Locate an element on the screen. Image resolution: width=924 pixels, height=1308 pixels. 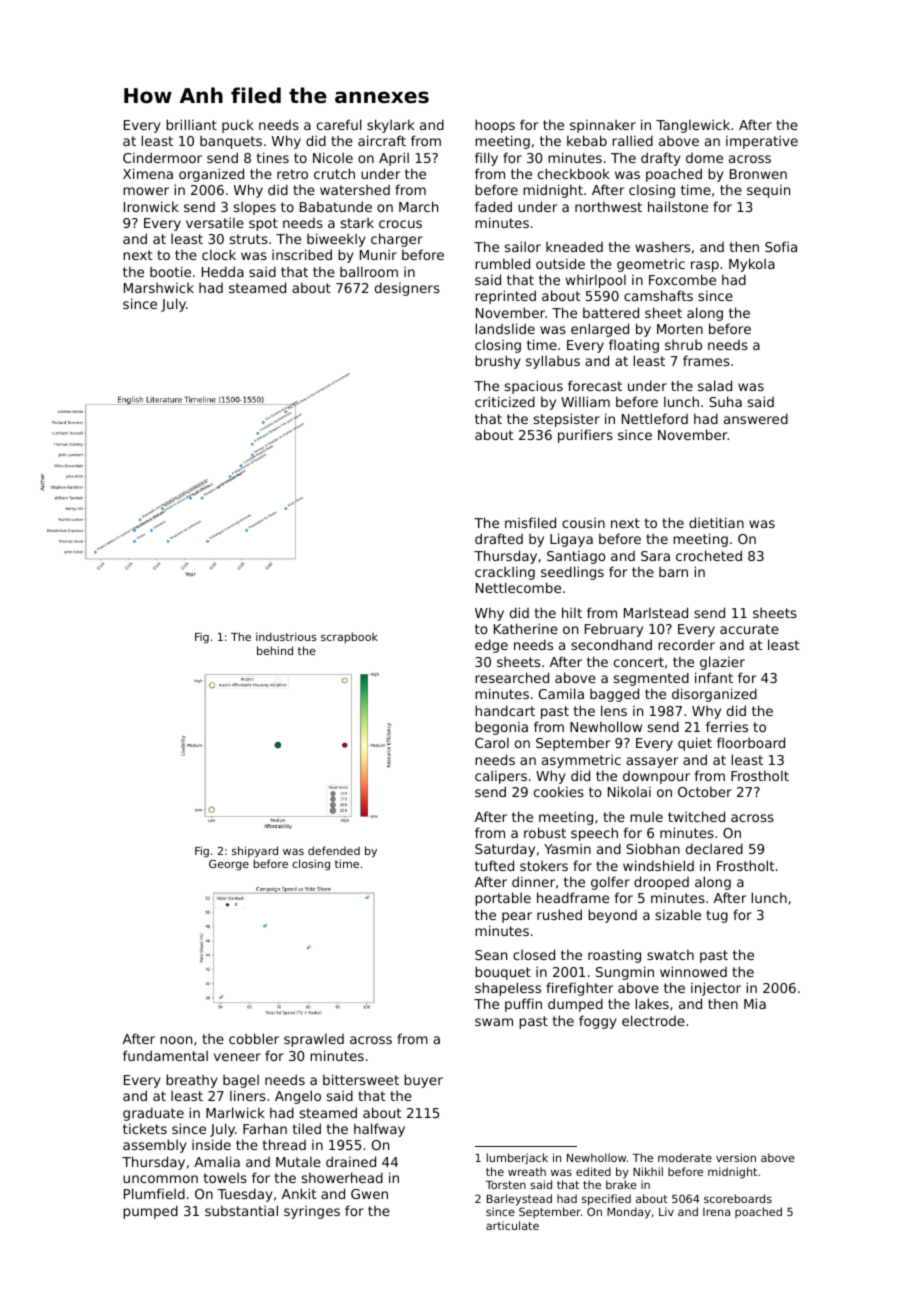
Cindermoor is located at coordinates (162, 157).
